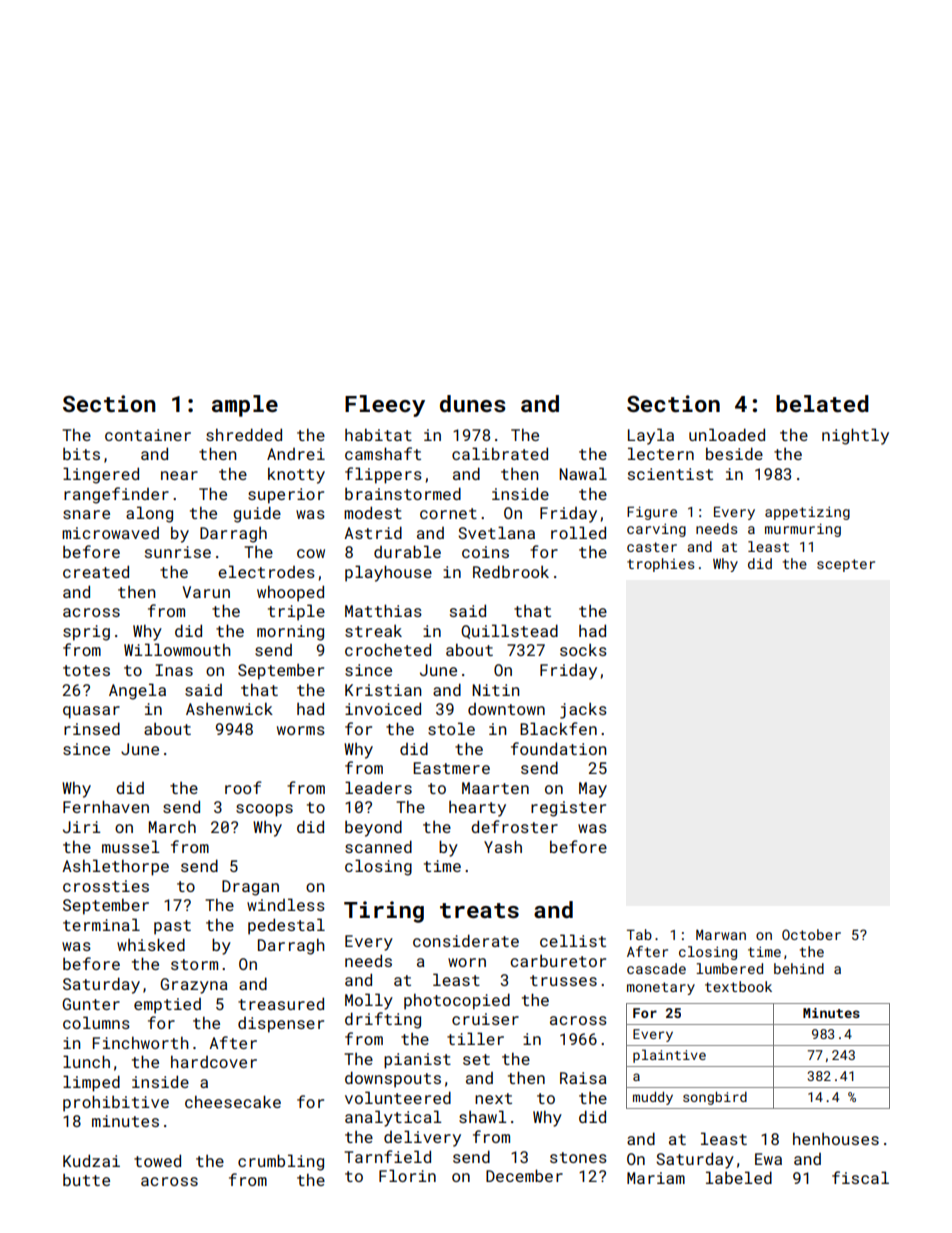 The width and height of the document is (952, 1233). Describe the element at coordinates (385, 406) in the document. I see `Fleecy` at that location.
